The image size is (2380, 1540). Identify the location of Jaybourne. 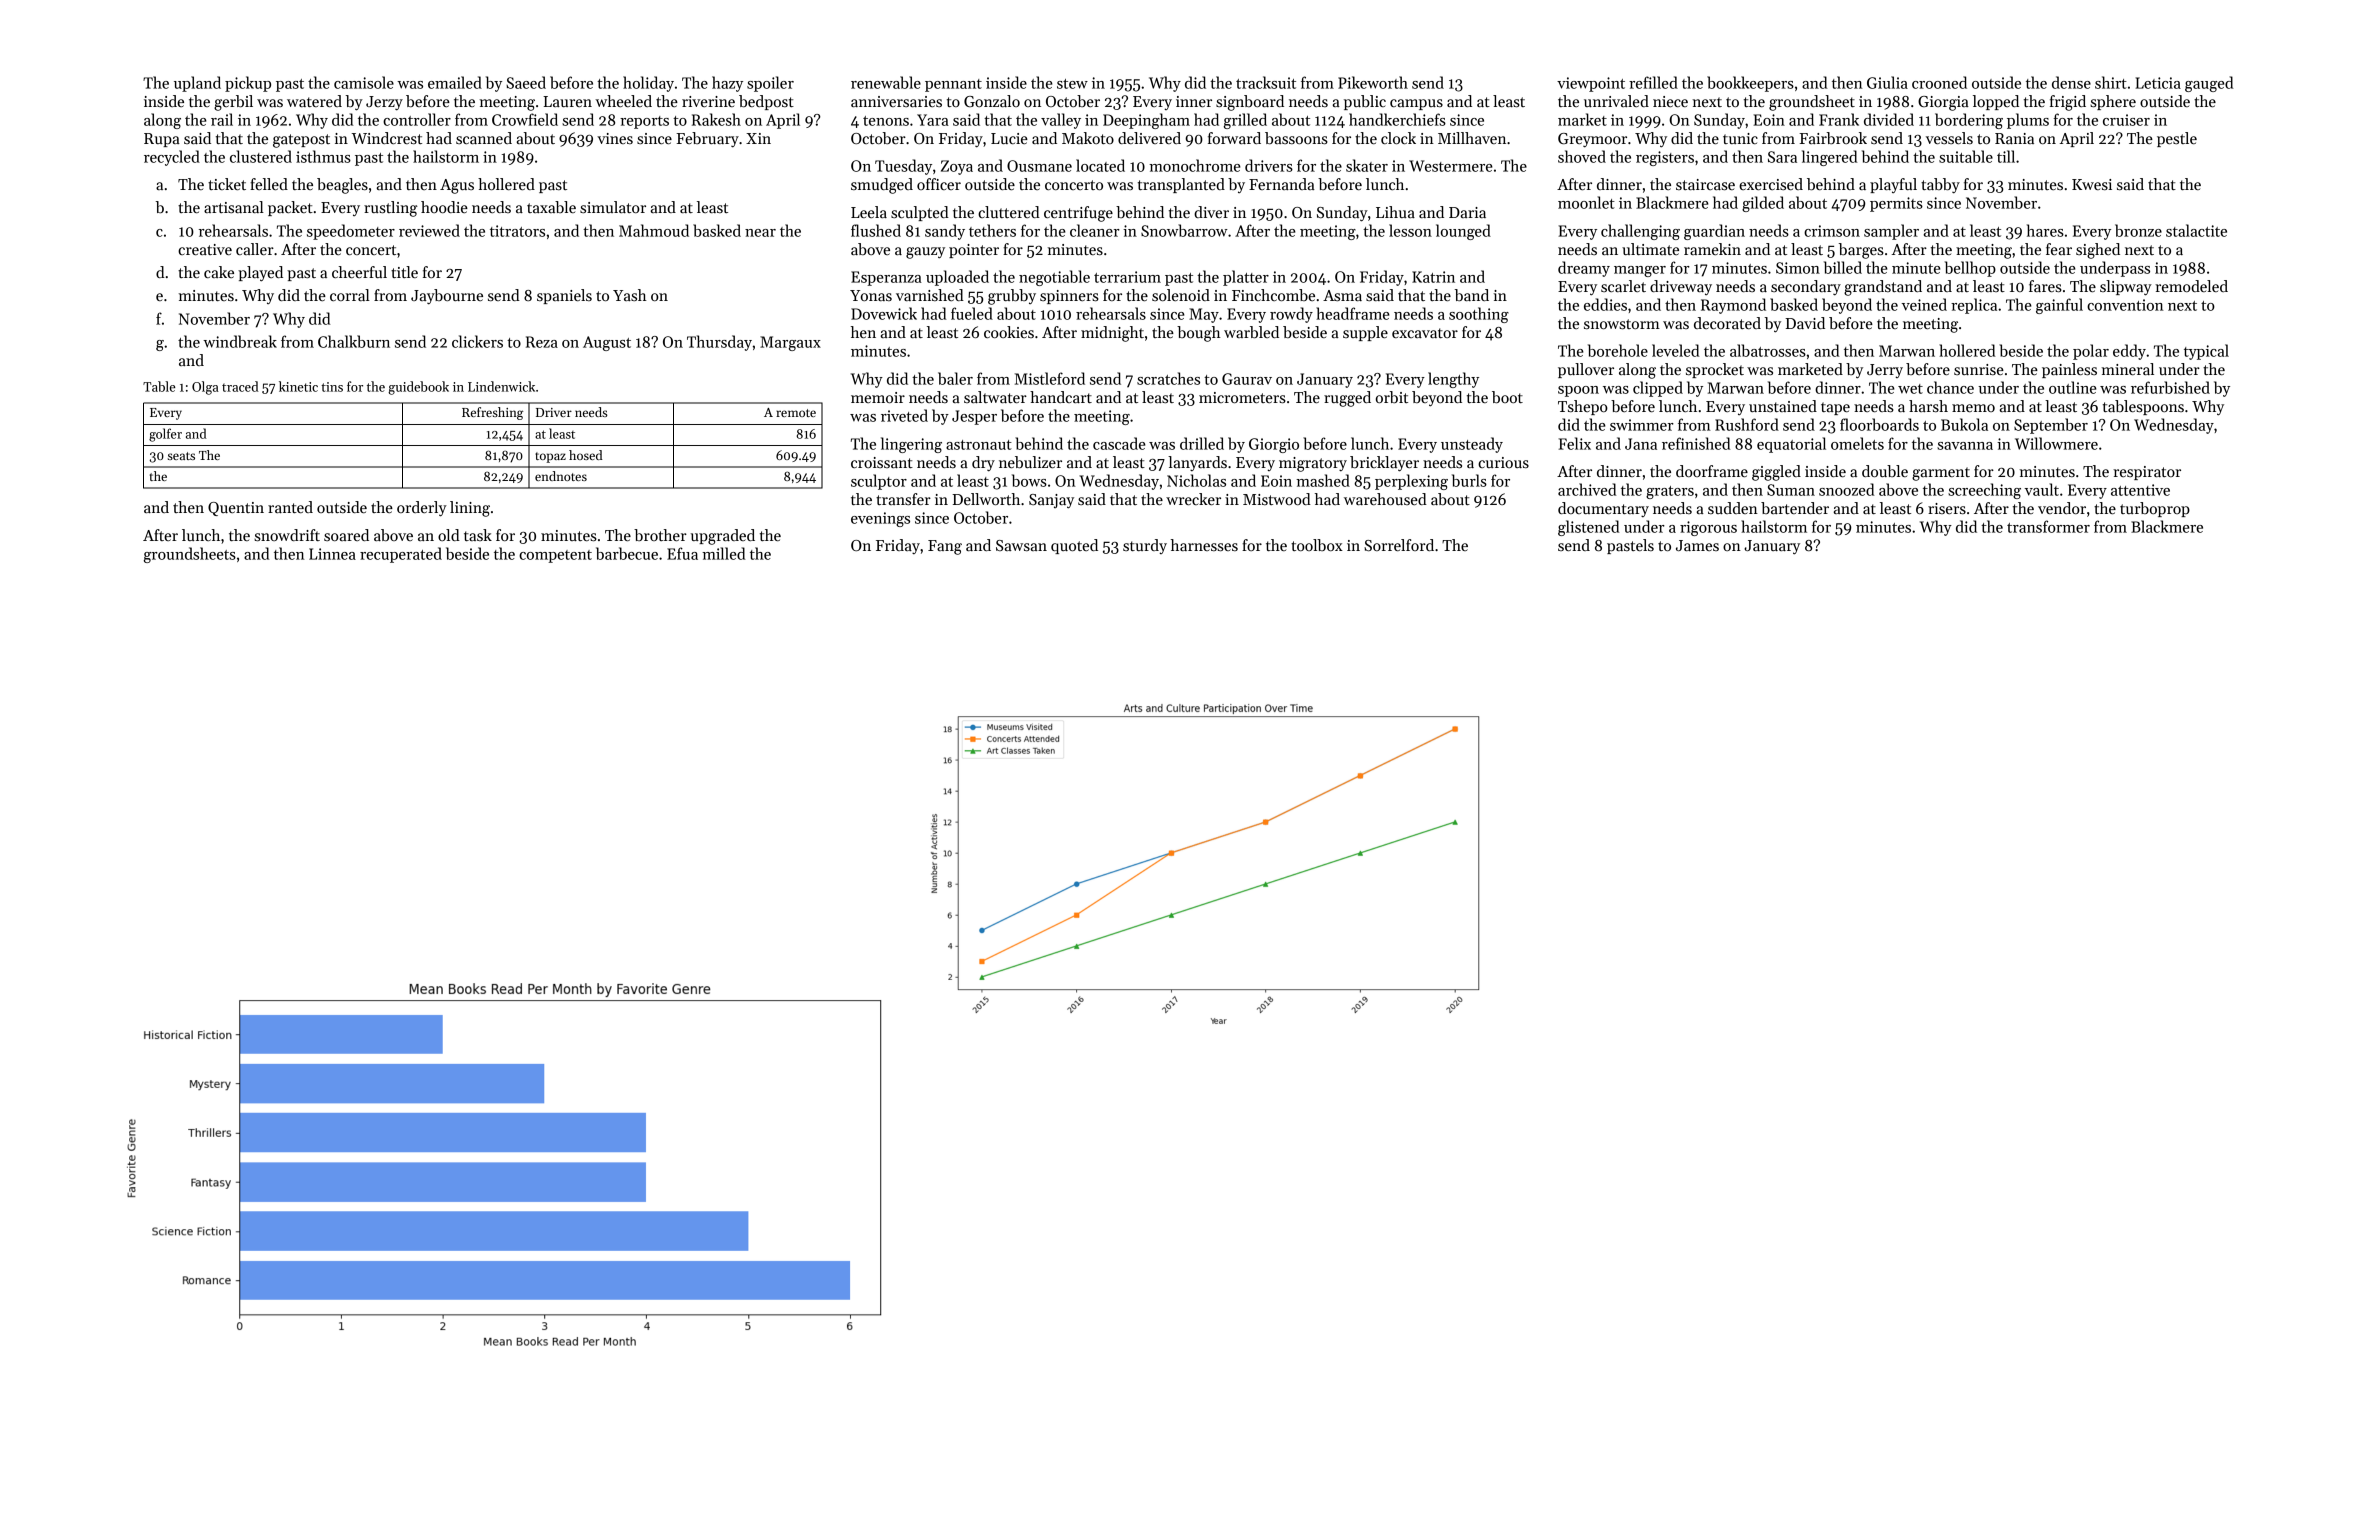
(447, 297).
